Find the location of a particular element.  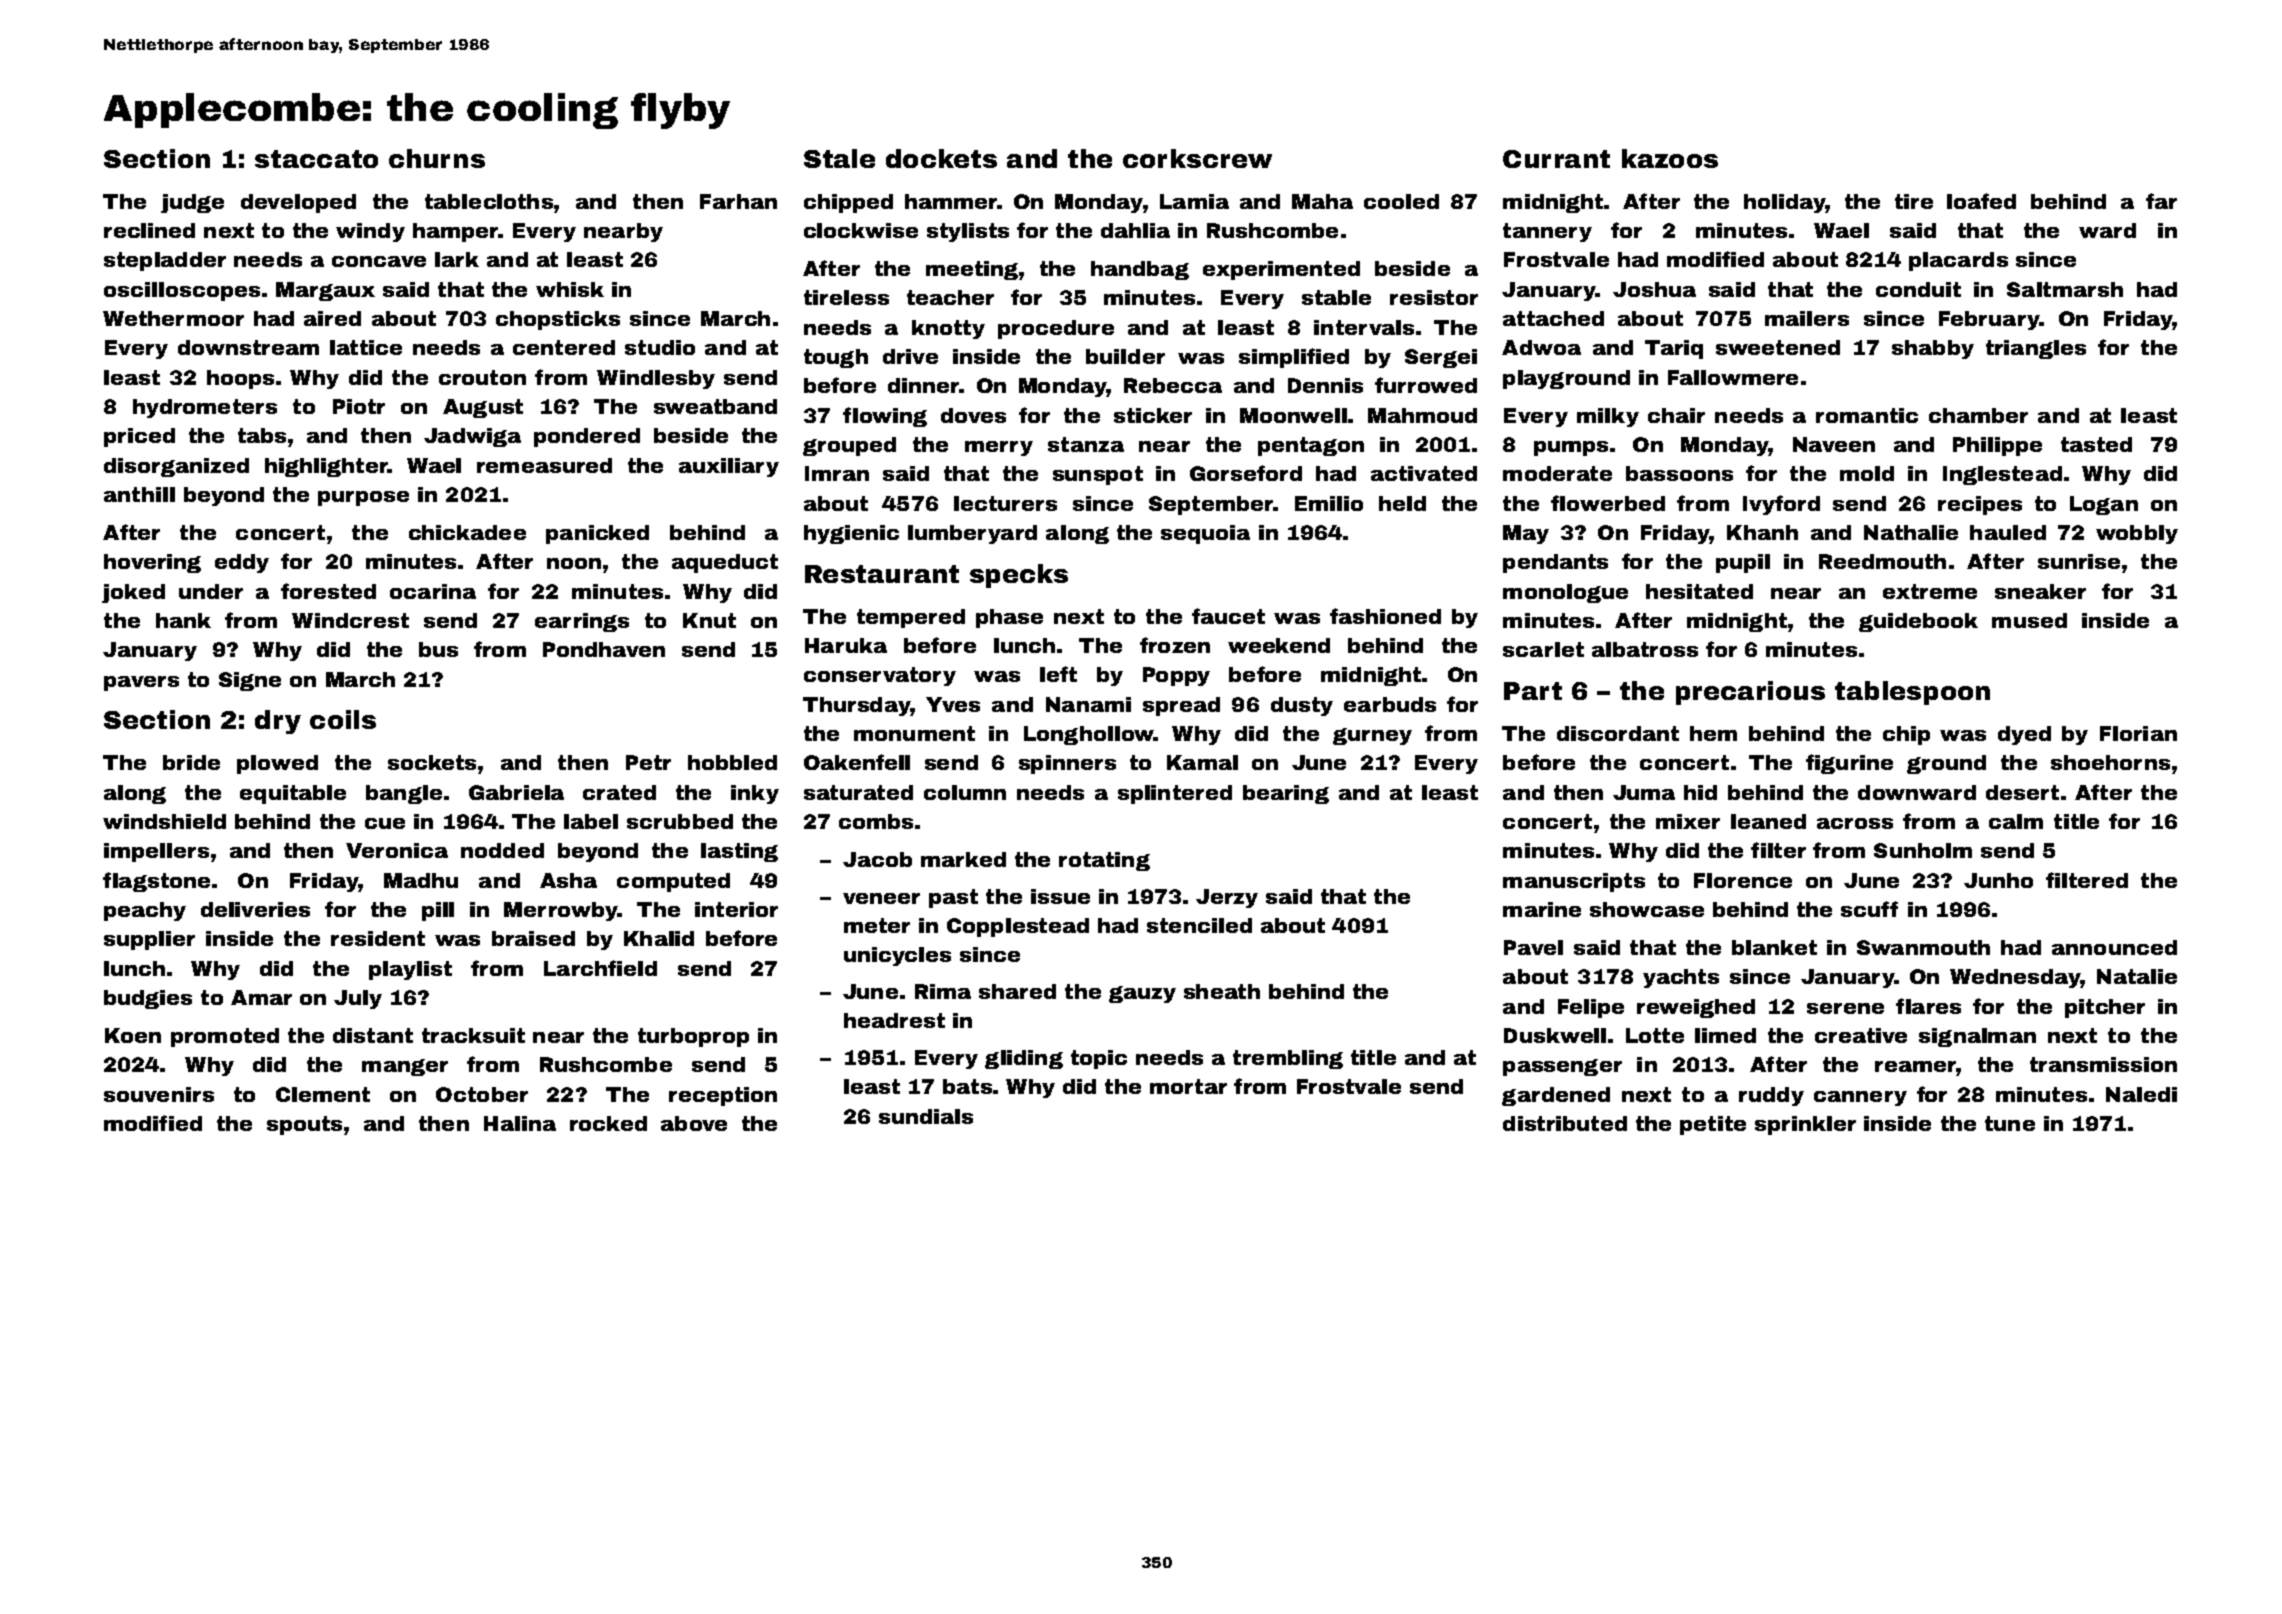

corkscrew is located at coordinates (1197, 158).
